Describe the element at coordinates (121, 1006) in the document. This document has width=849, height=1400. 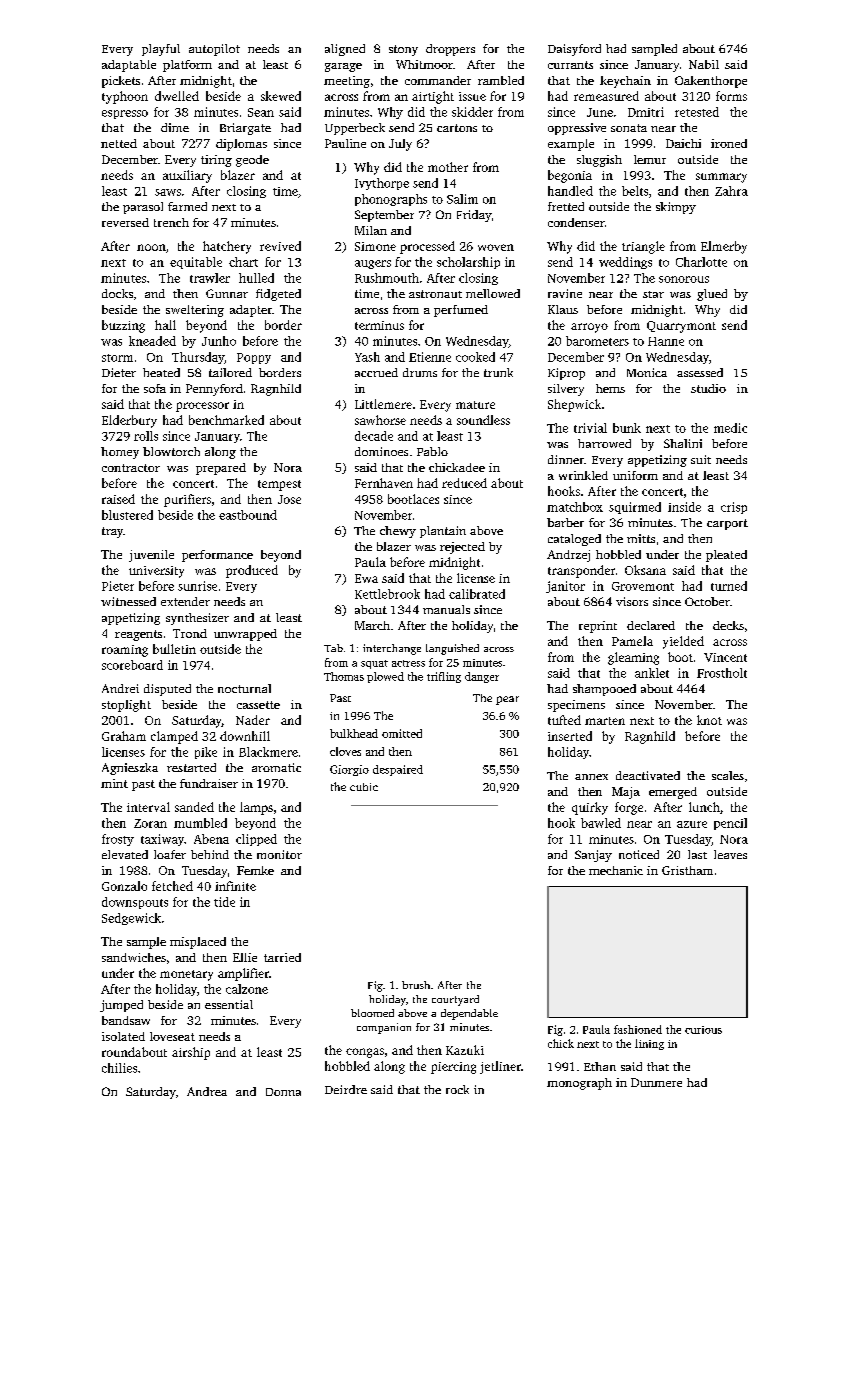
I see `jumped` at that location.
